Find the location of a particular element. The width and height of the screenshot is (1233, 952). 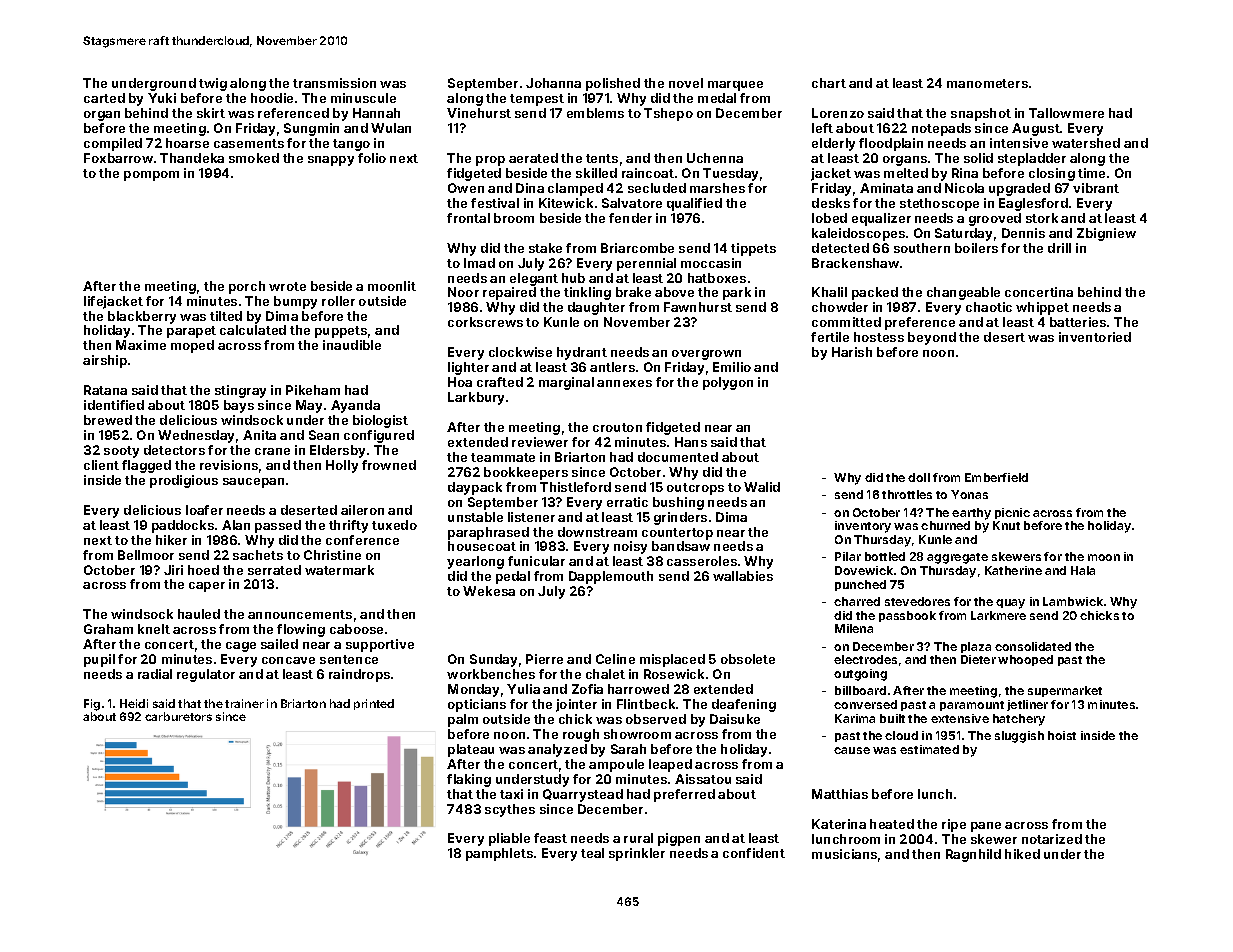

porch is located at coordinates (247, 287).
